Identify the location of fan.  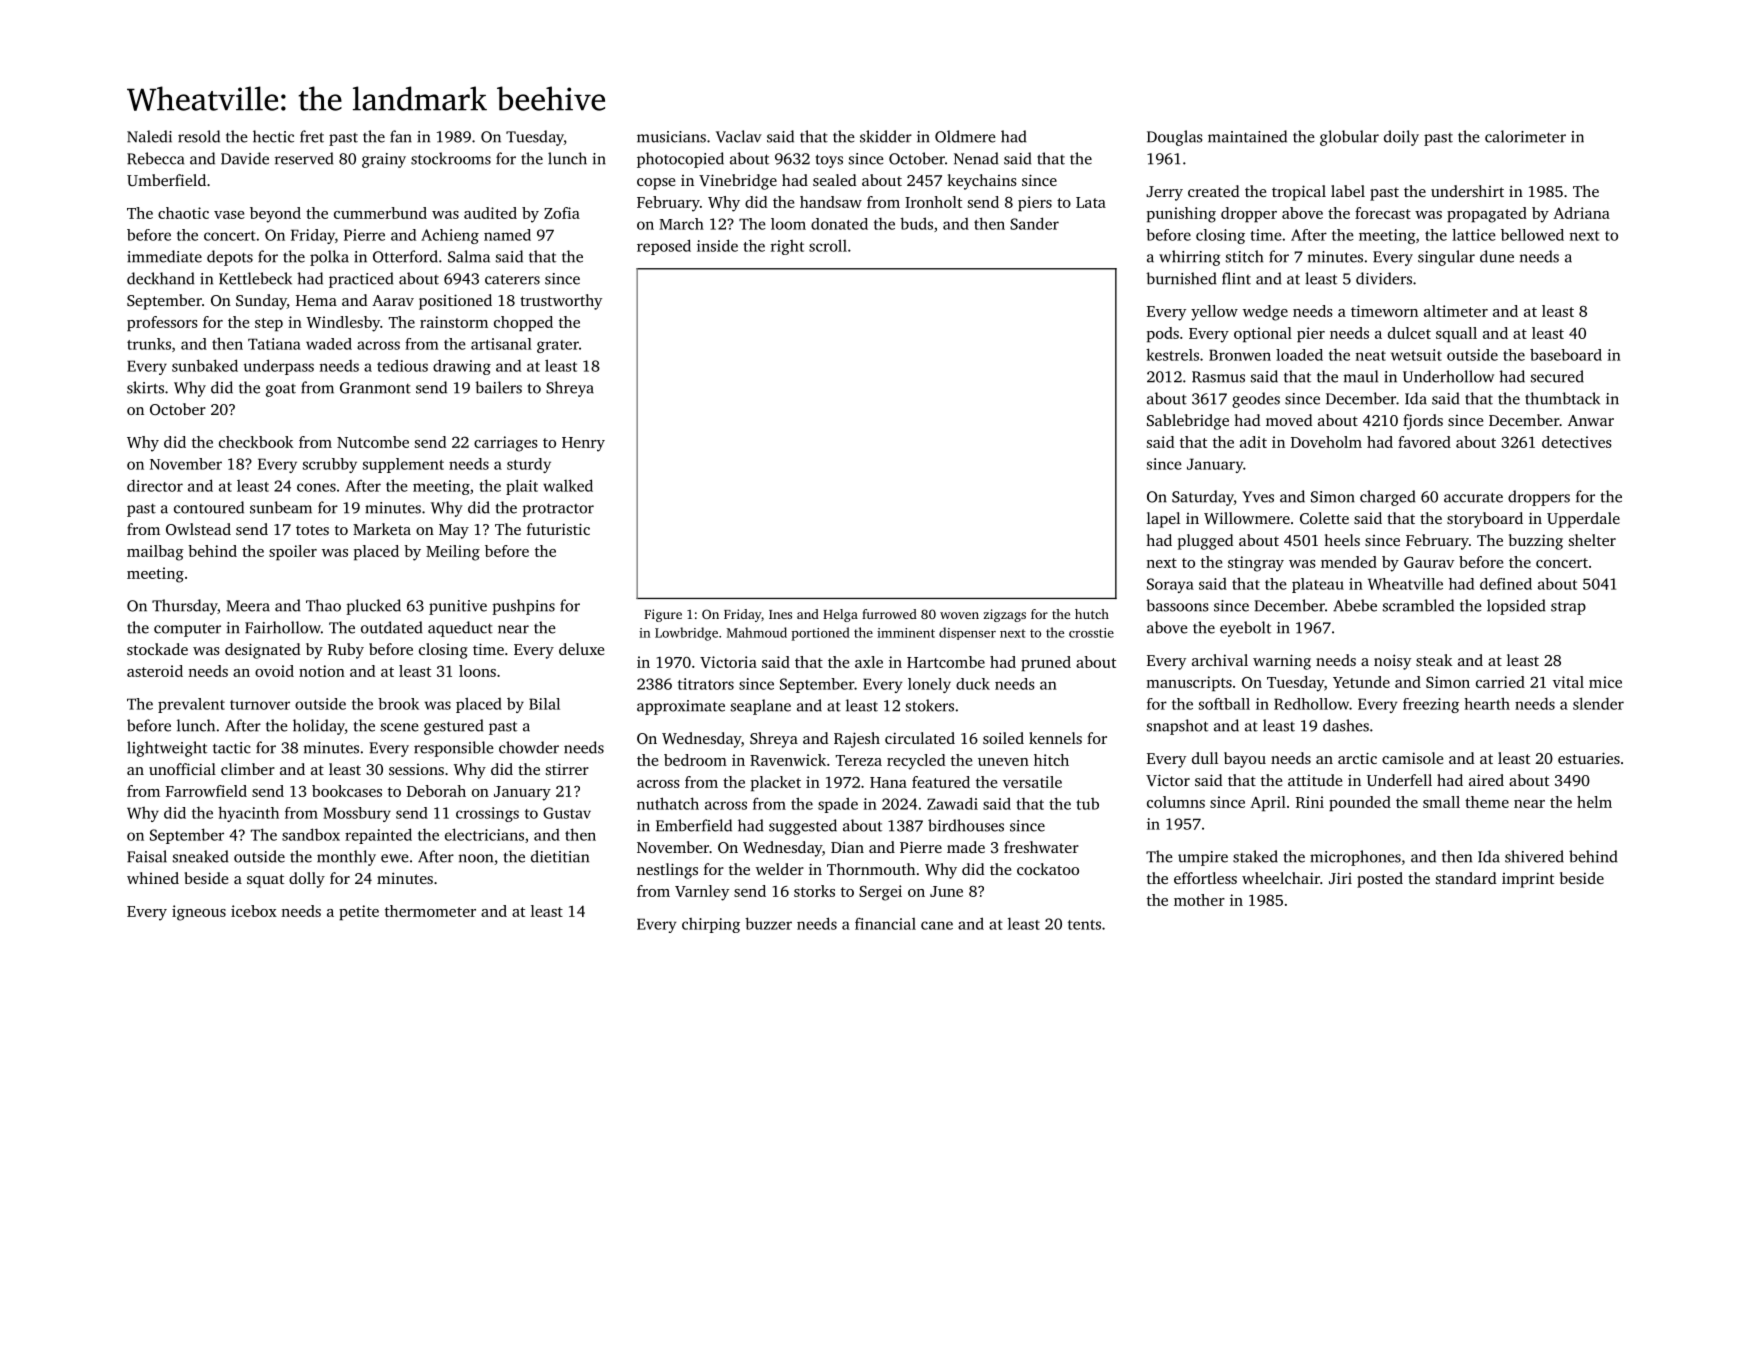
(401, 136).
